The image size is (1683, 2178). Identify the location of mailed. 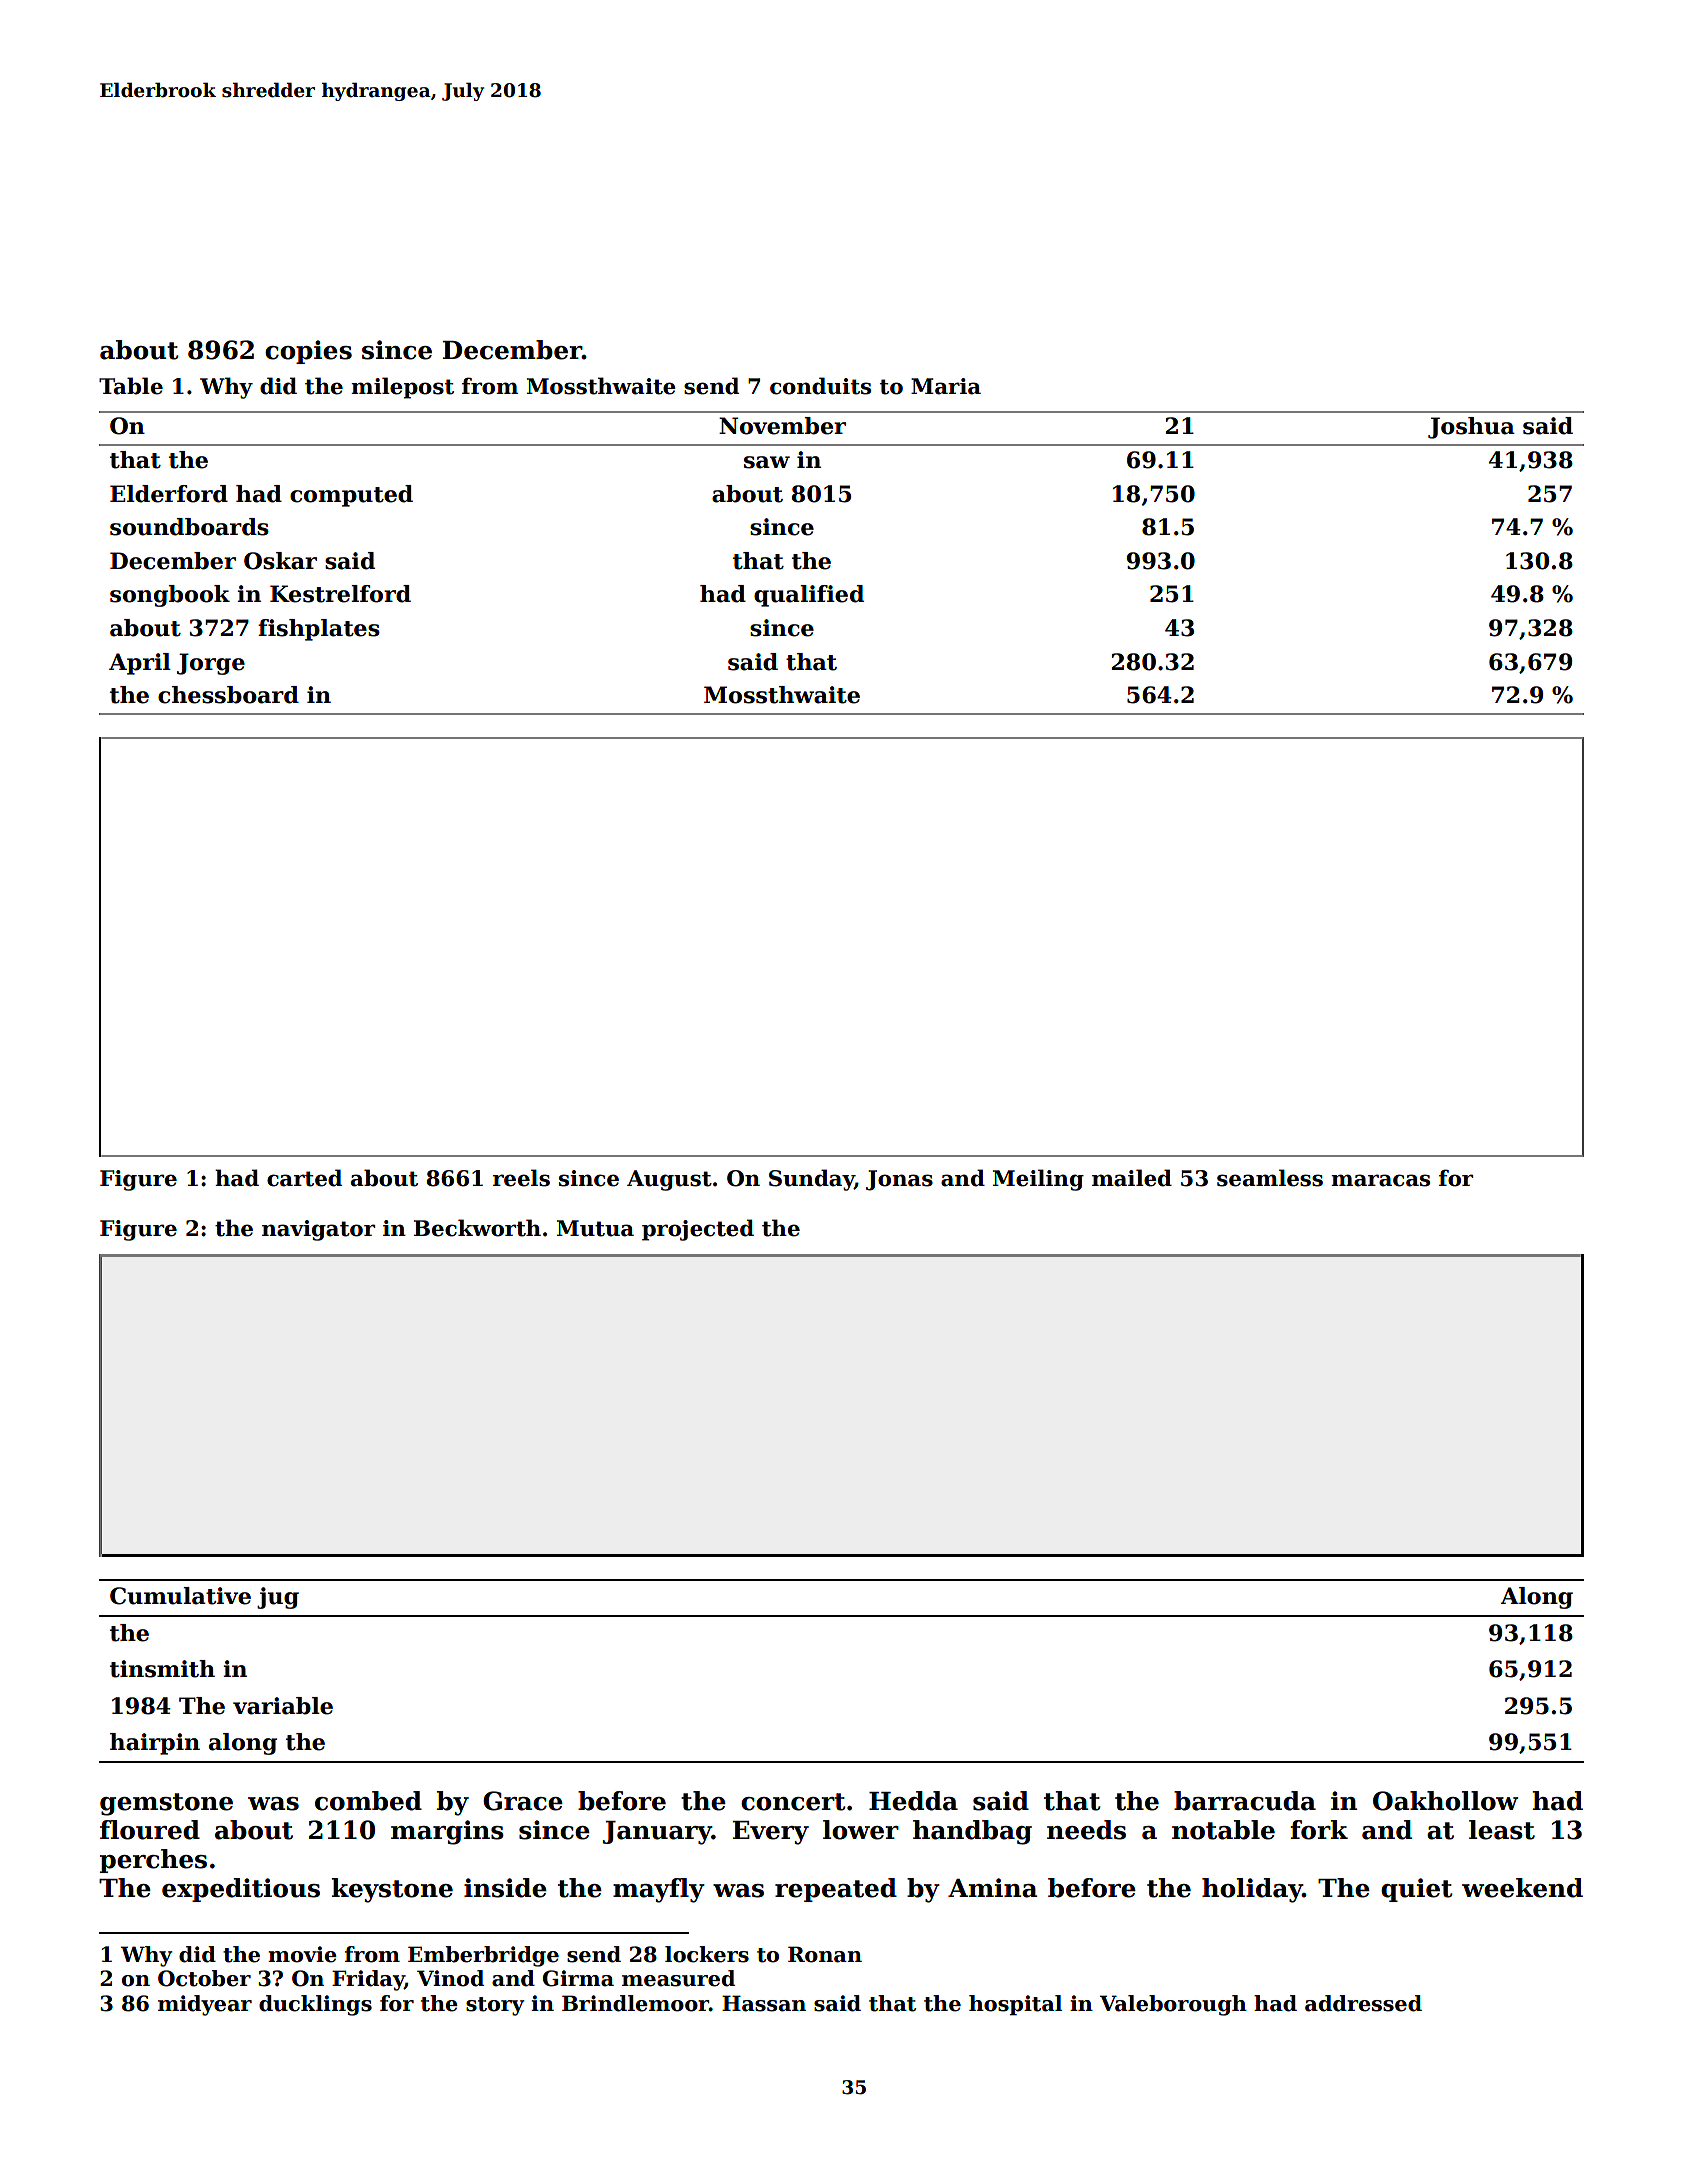
(1132, 1178).
